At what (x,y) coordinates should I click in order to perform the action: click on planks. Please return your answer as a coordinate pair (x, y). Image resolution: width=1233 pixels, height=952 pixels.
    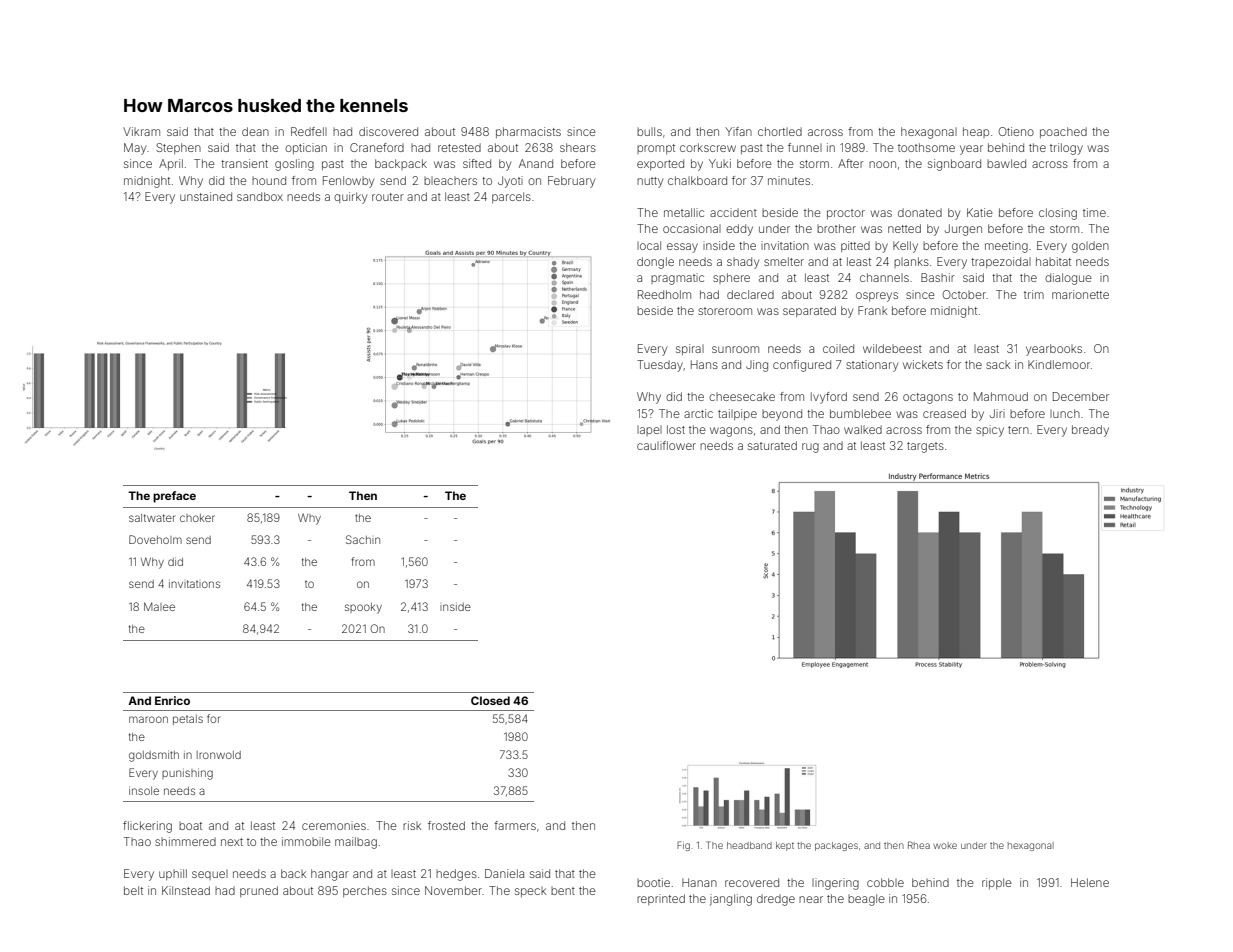
    Looking at the image, I should click on (911, 262).
